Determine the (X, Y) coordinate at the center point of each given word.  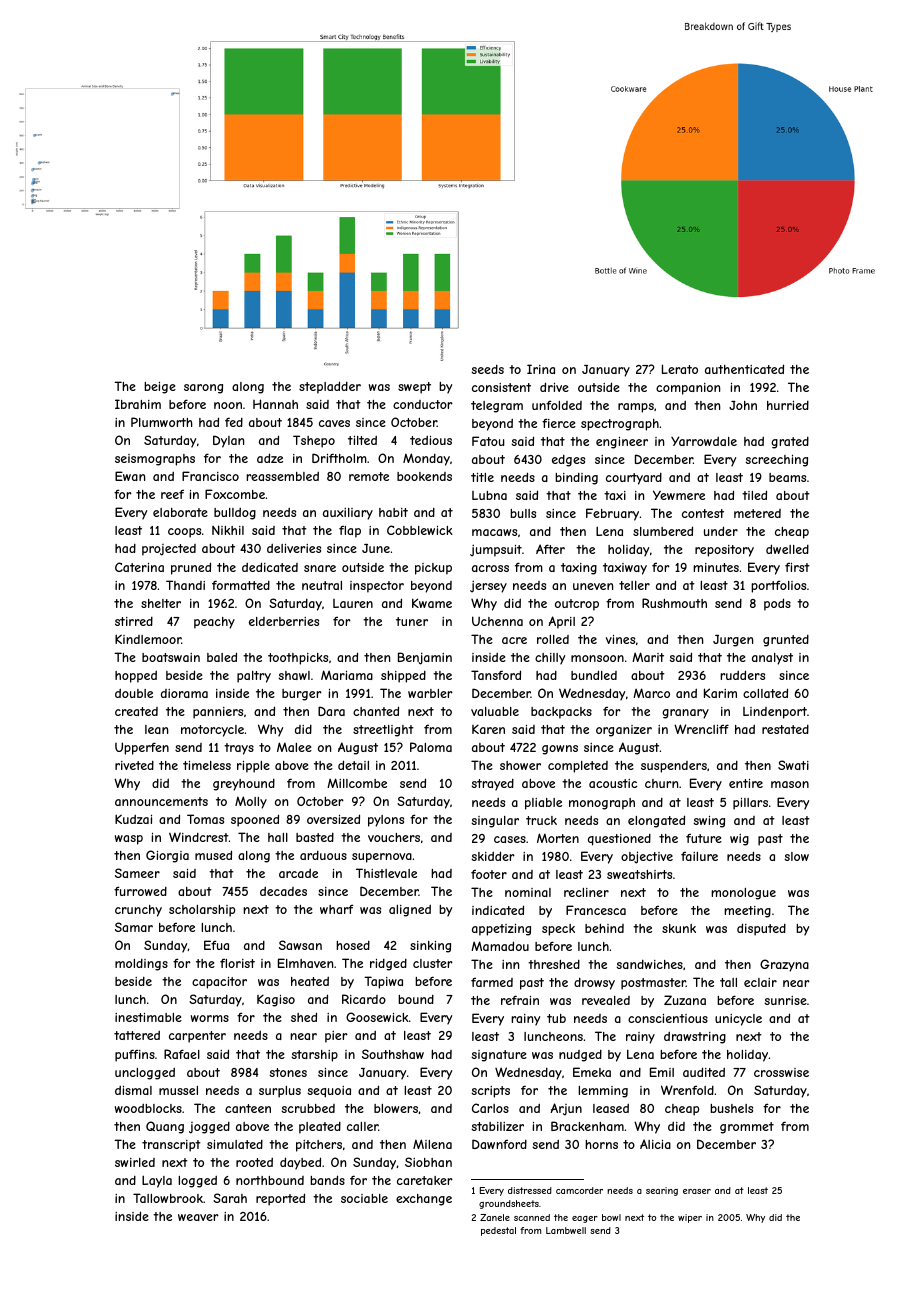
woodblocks (148, 1108)
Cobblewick (420, 530)
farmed (492, 982)
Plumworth (162, 422)
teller (634, 585)
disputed (761, 929)
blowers (396, 1108)
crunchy (138, 911)
